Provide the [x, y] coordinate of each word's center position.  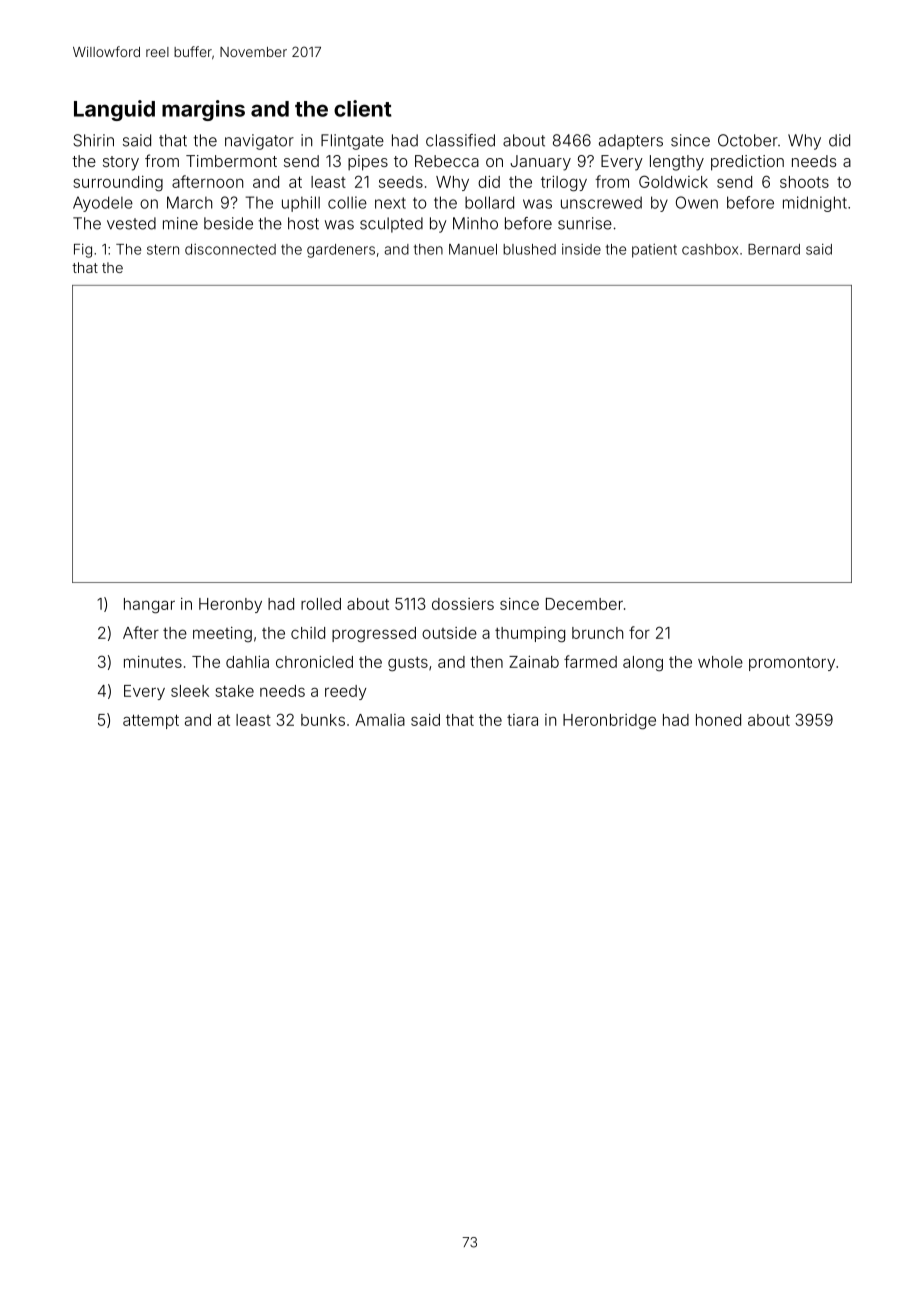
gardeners [341, 251]
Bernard [774, 249]
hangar [149, 606]
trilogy [564, 184]
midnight [815, 204]
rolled [321, 604]
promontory [792, 664]
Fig [83, 250]
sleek [190, 691]
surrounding [118, 183]
